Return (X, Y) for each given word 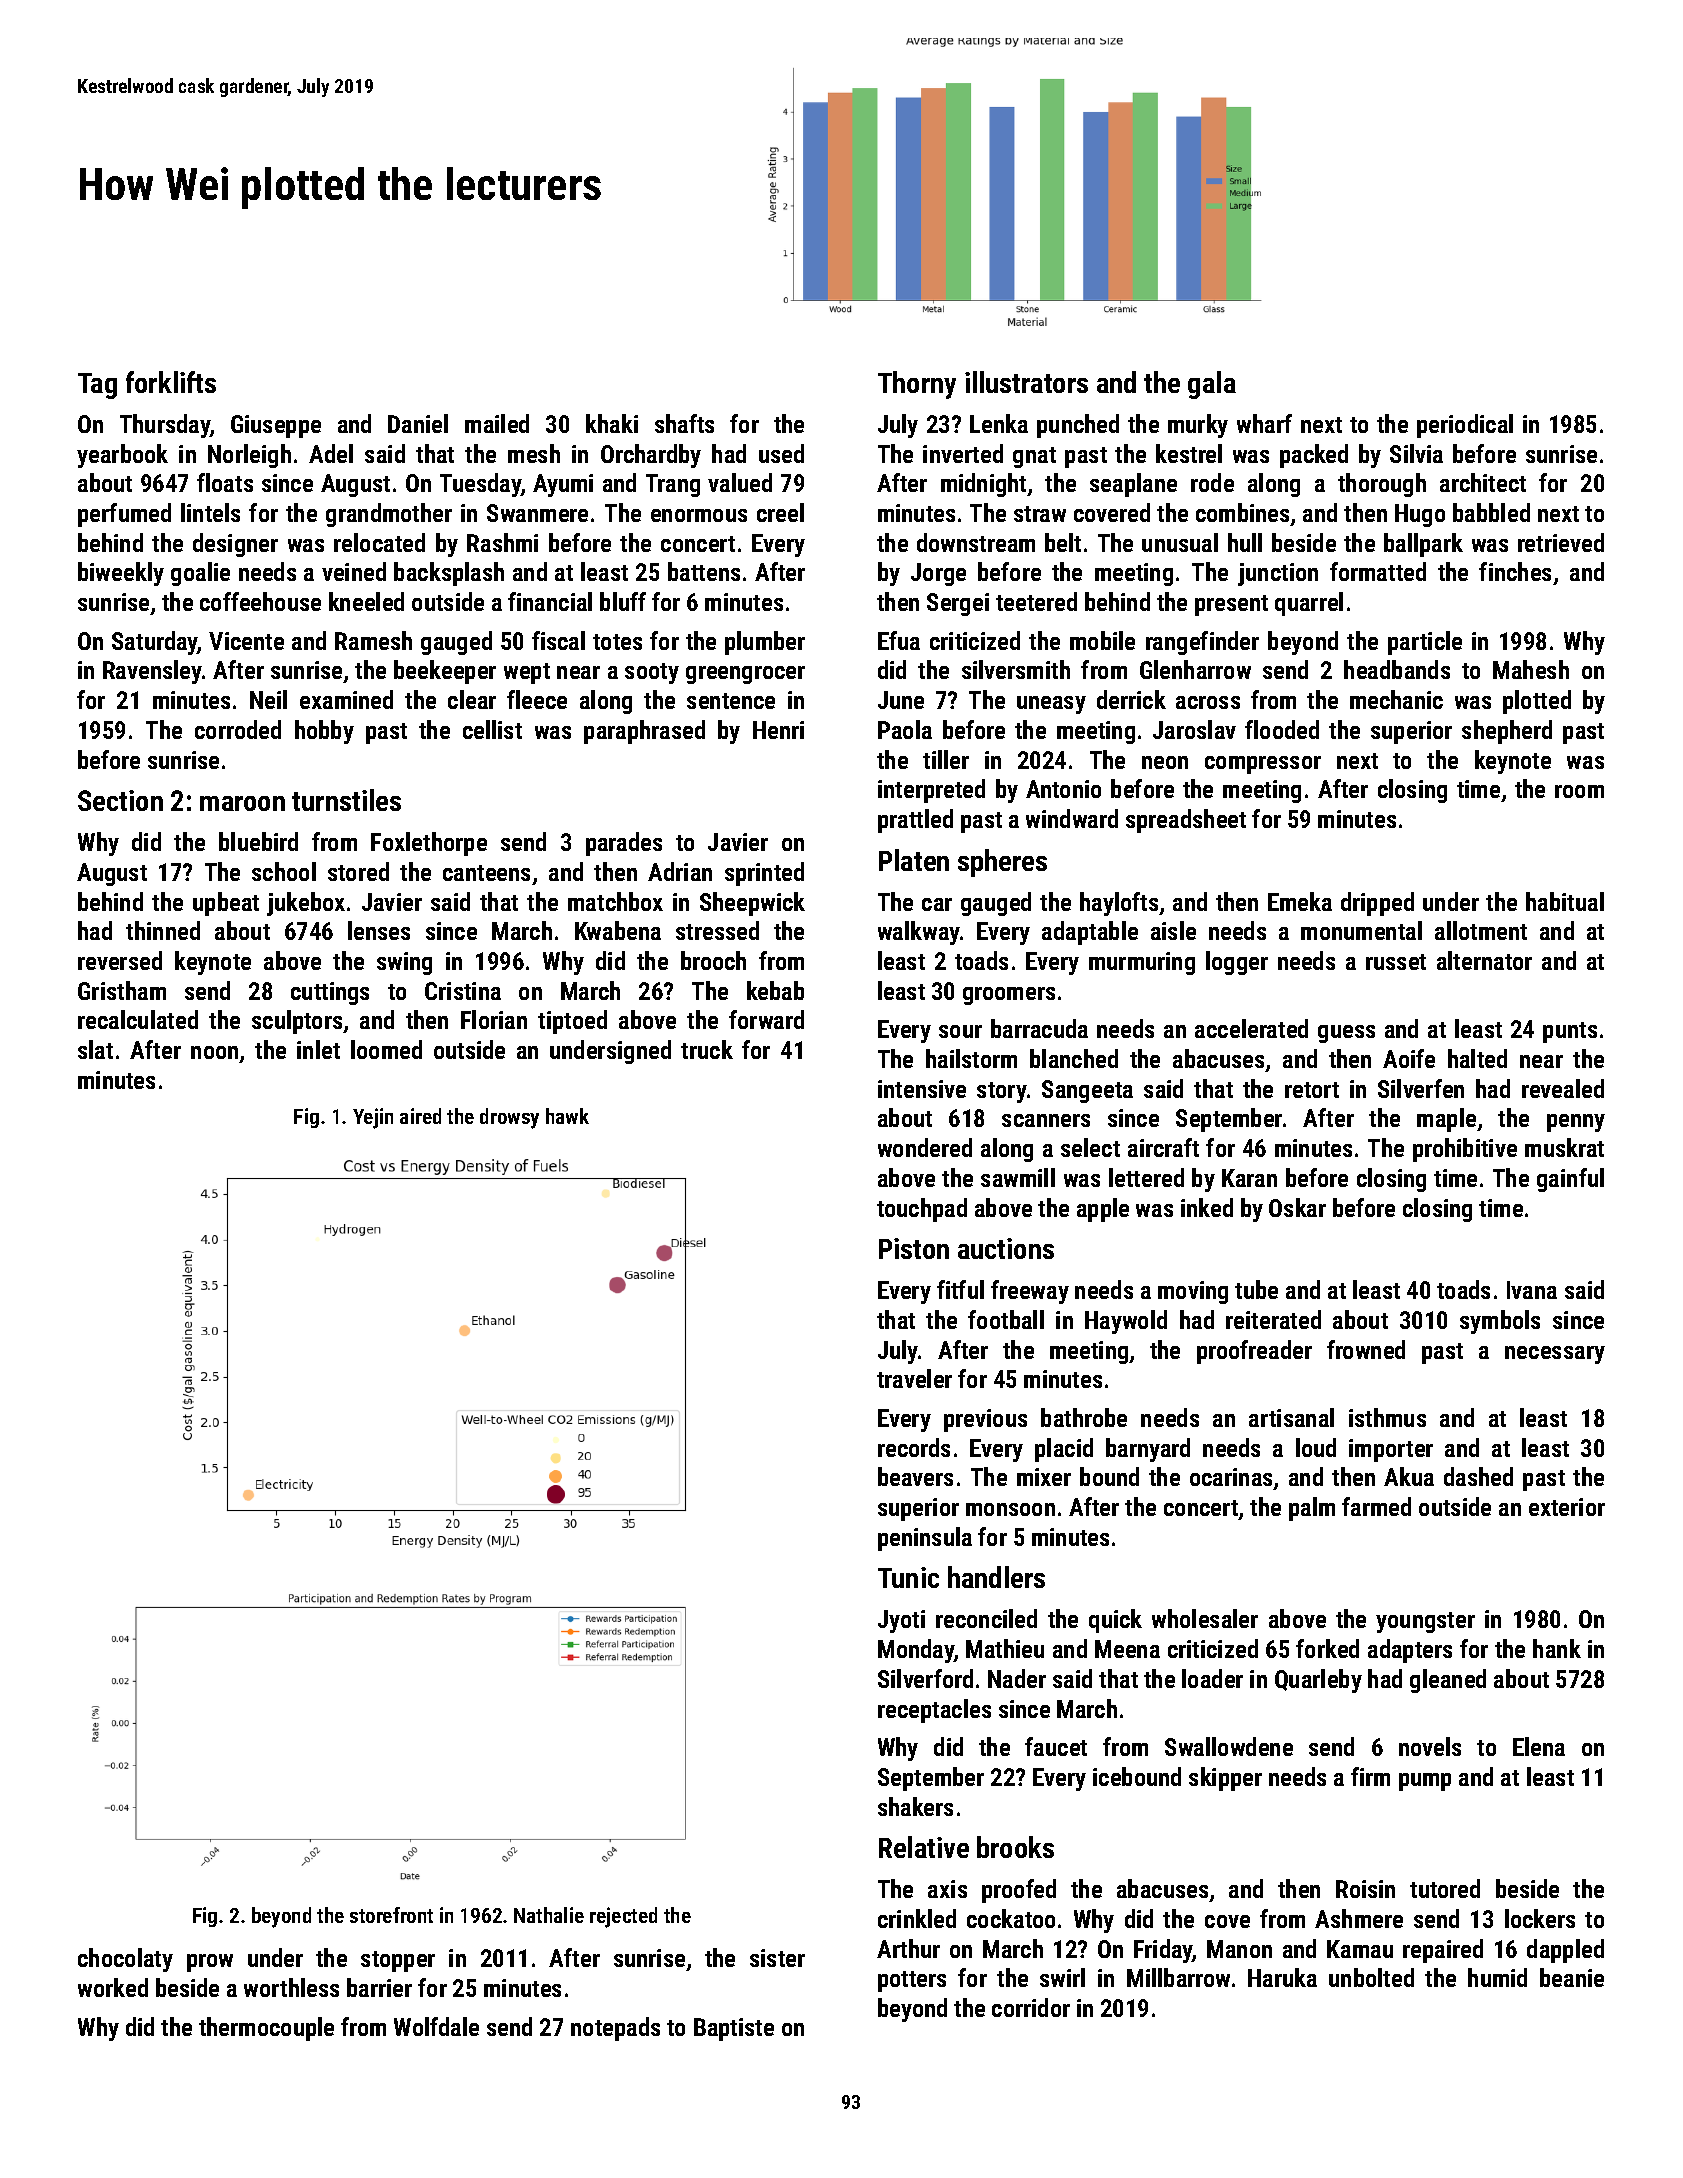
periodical (1465, 426)
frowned (1366, 1349)
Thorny (917, 385)
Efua (899, 640)
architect (1483, 482)
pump (1425, 1782)
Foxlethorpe (429, 844)
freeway (1030, 1292)
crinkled (917, 1918)
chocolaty (125, 1960)
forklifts (171, 382)
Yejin (373, 1118)
